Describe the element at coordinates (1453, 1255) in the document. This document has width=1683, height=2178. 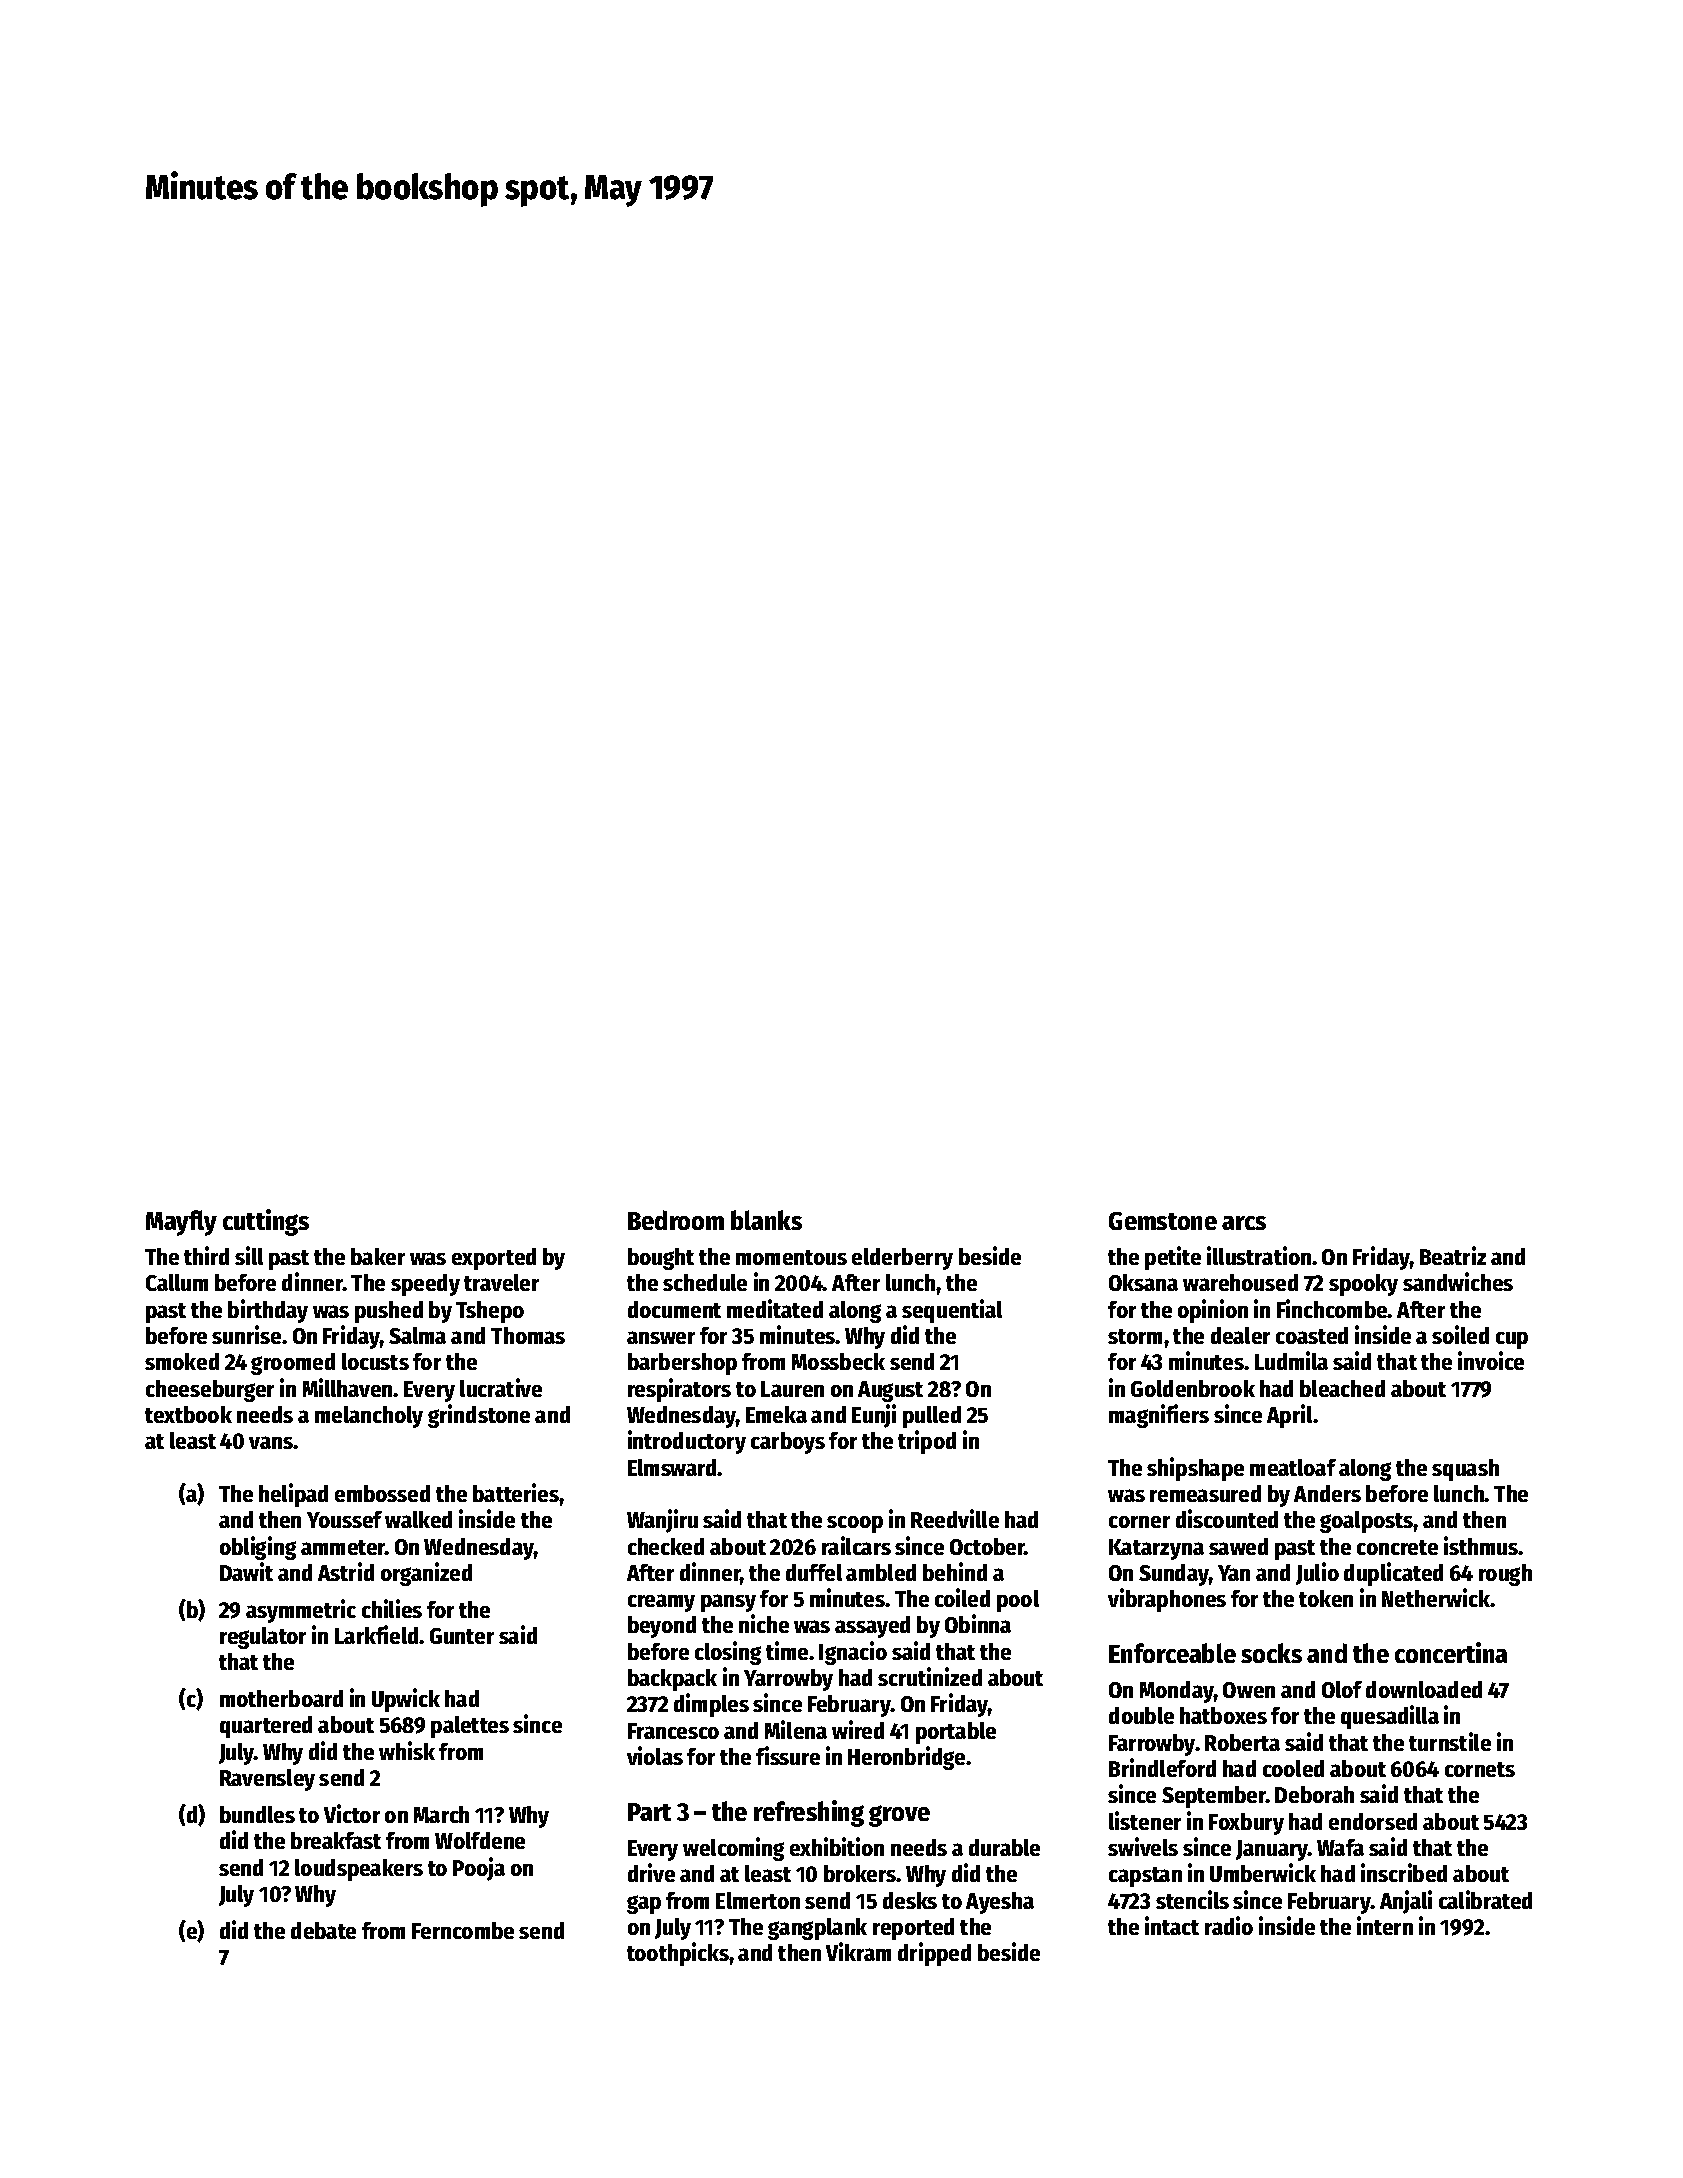
I see `Beatriz` at that location.
